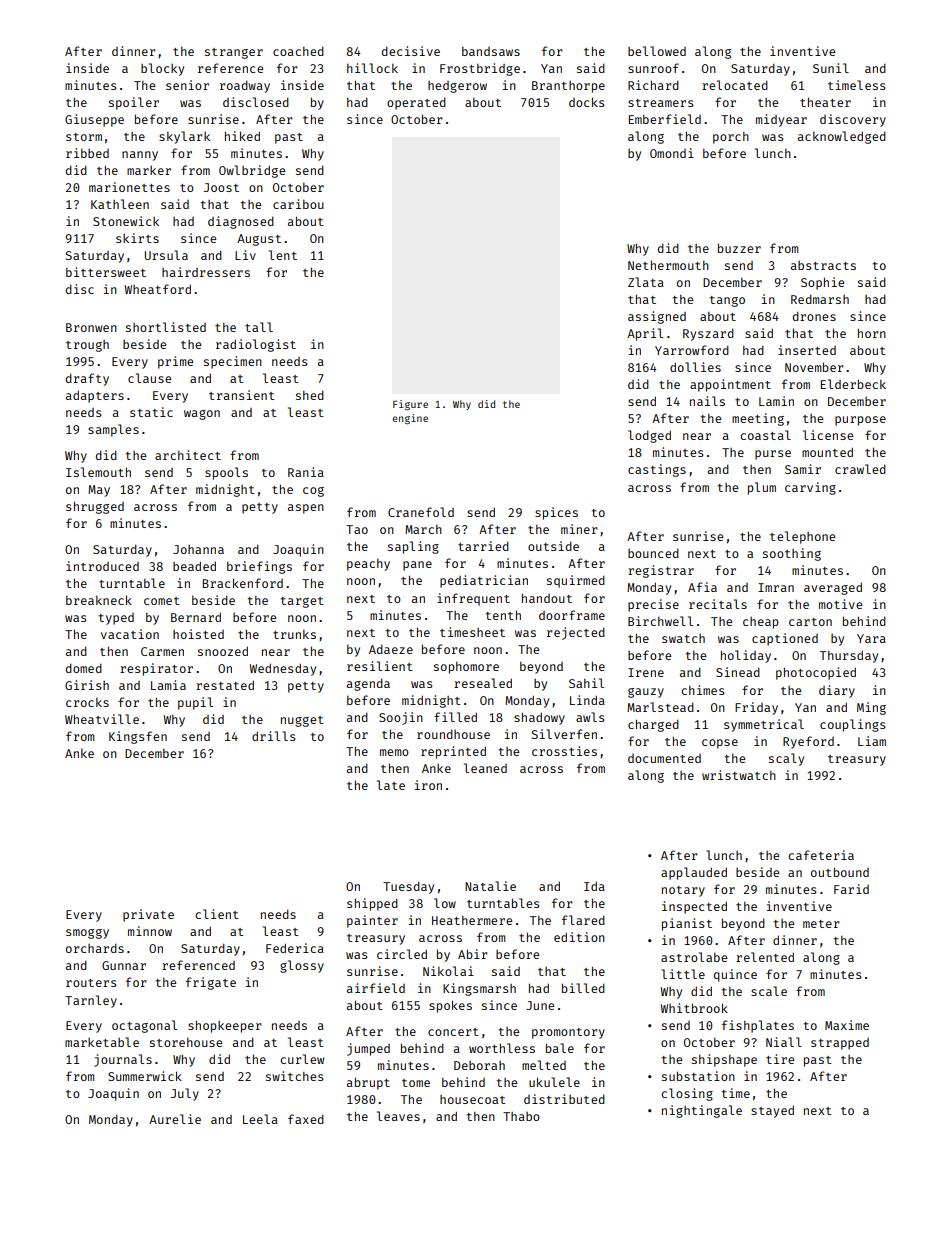 This screenshot has width=952, height=1233. Describe the element at coordinates (773, 455) in the screenshot. I see `purse` at that location.
